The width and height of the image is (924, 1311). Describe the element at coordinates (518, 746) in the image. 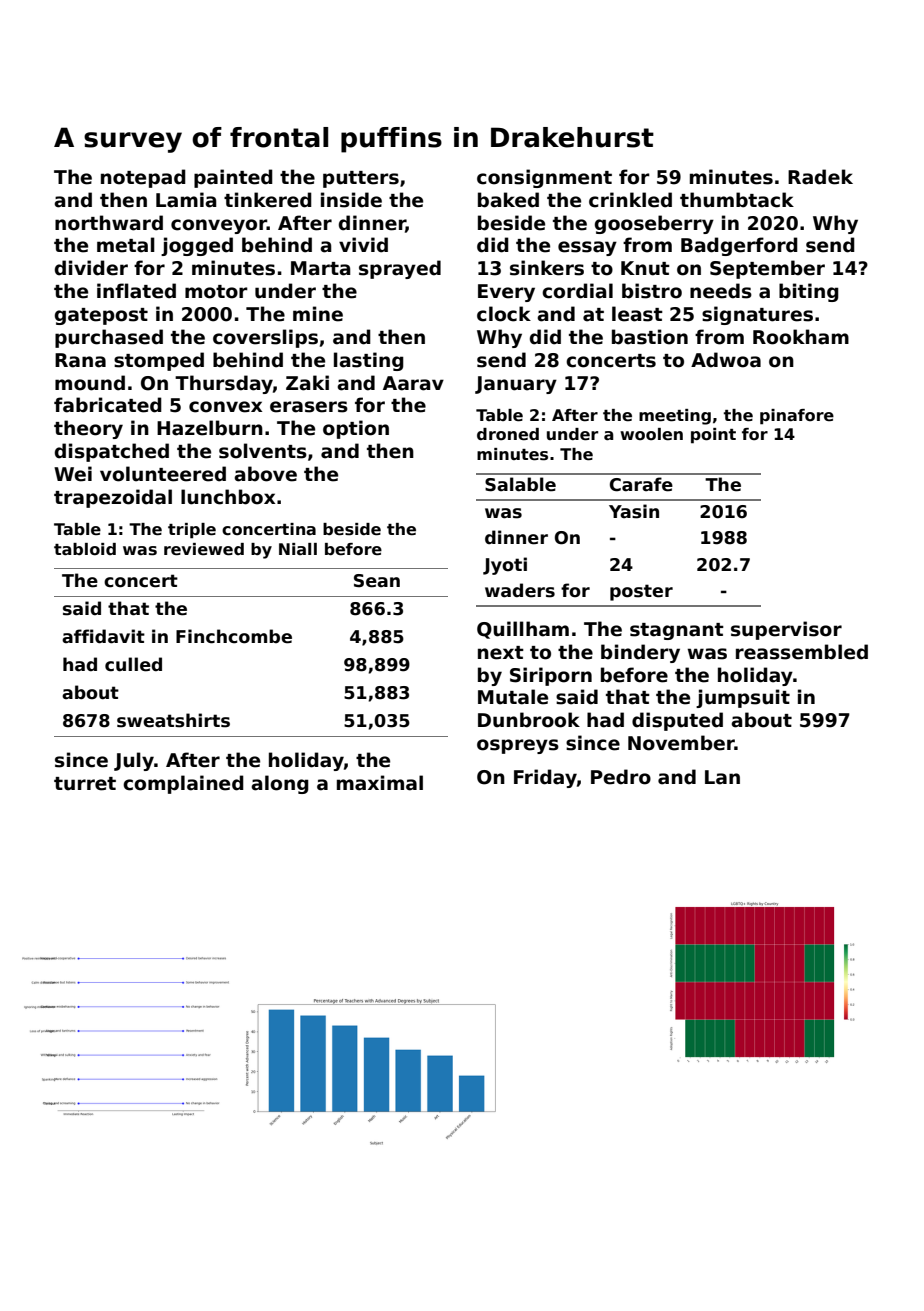

I see `ospreys` at that location.
